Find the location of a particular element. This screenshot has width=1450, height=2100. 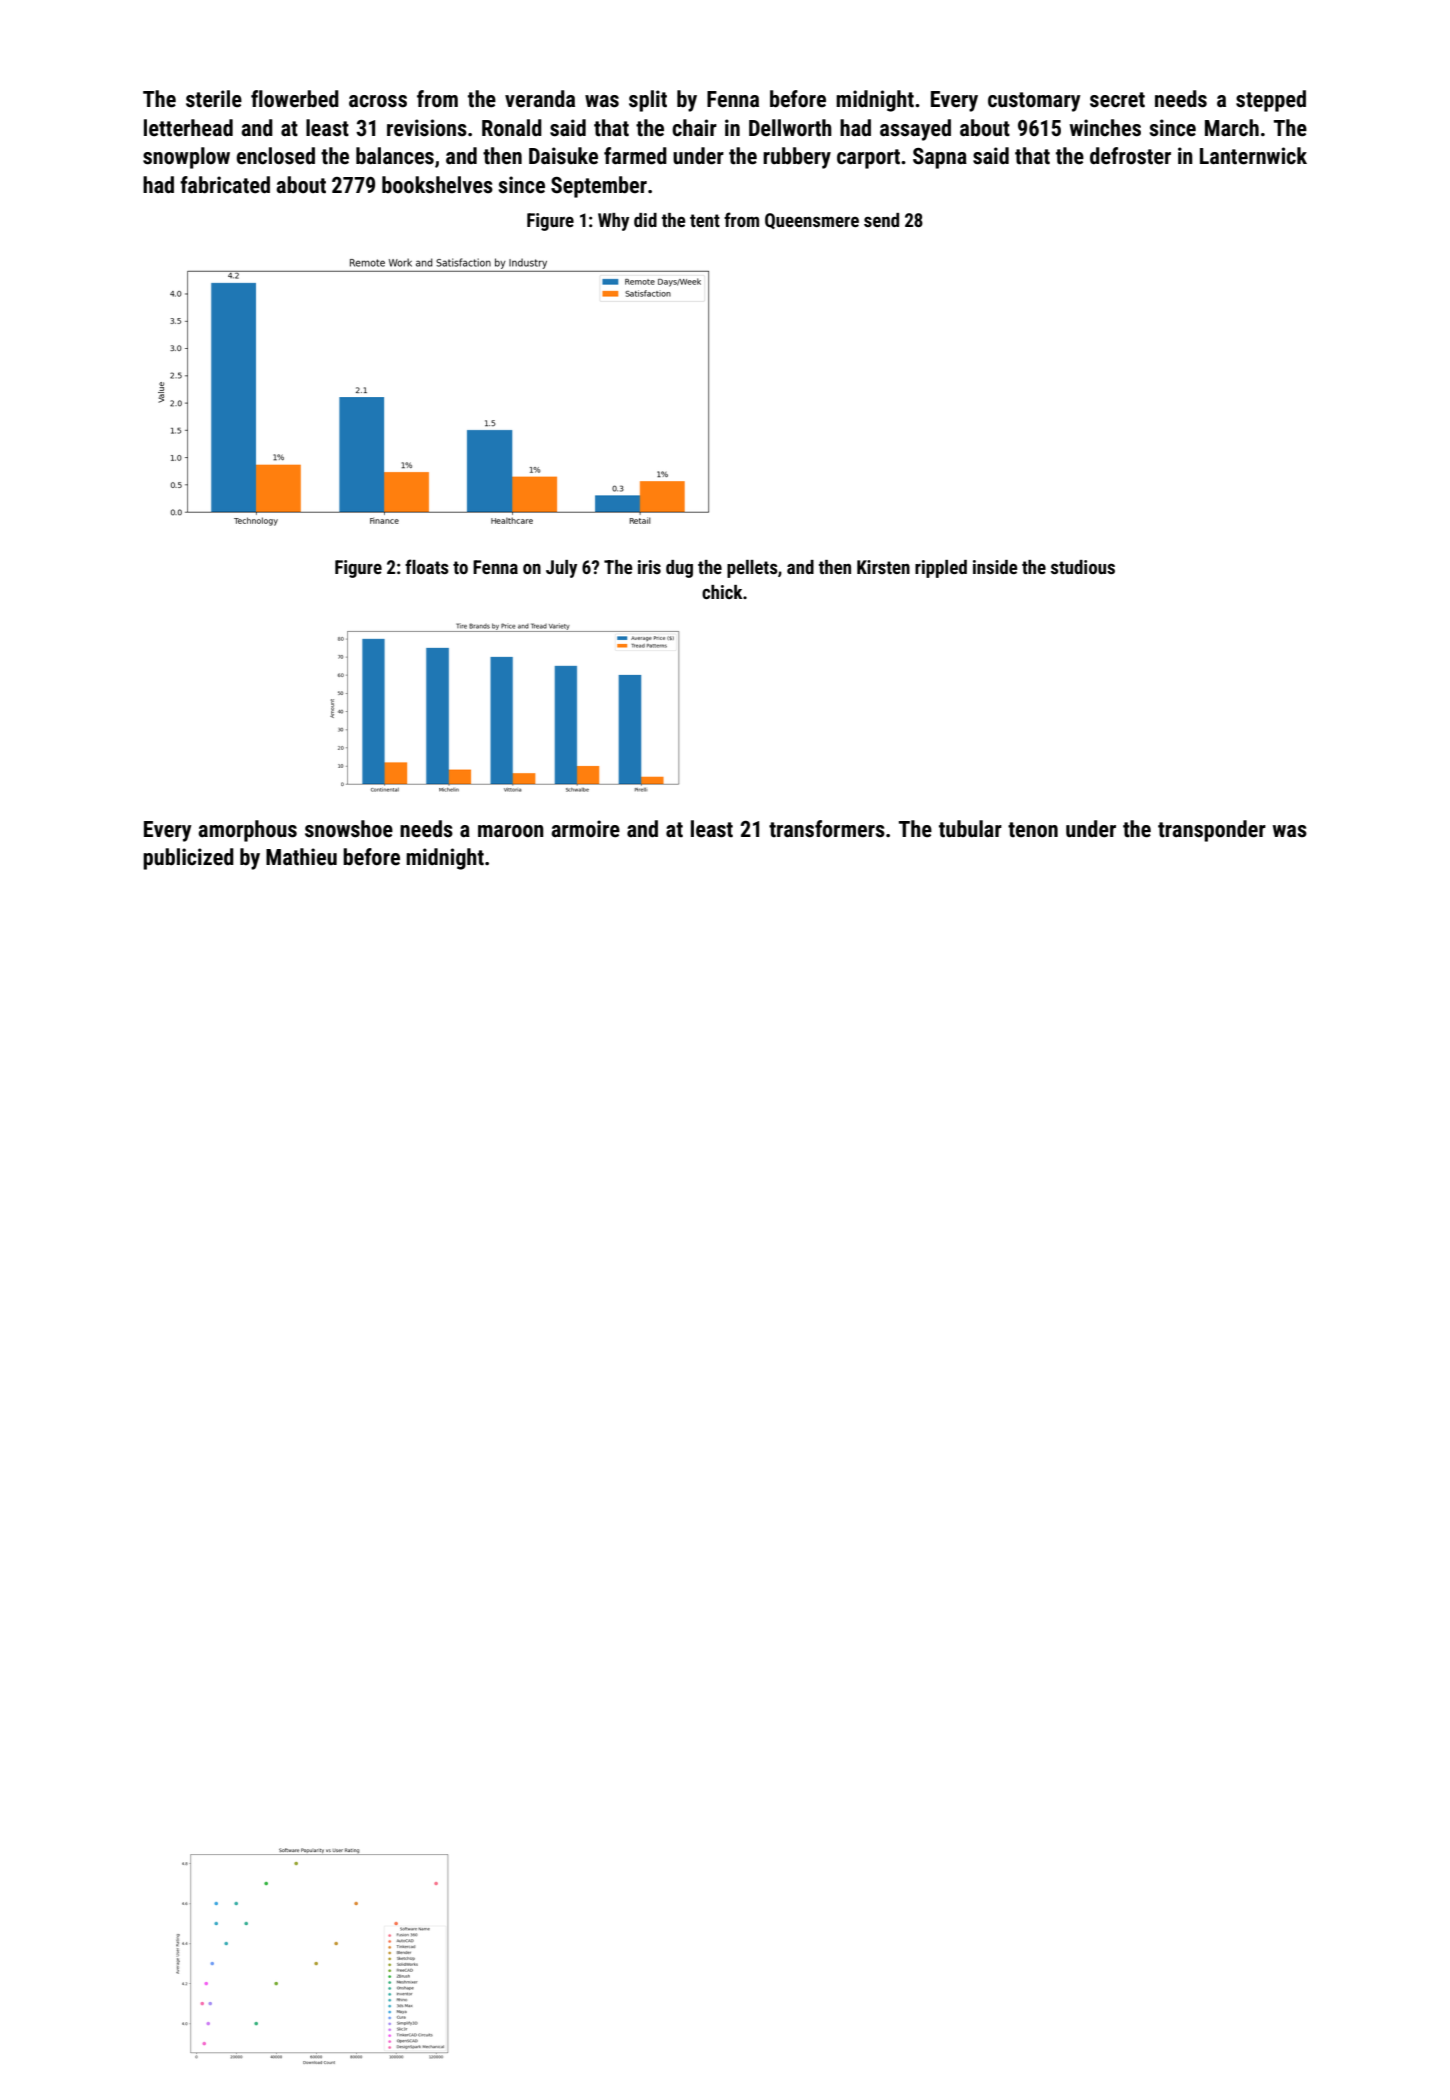

tent is located at coordinates (705, 220).
